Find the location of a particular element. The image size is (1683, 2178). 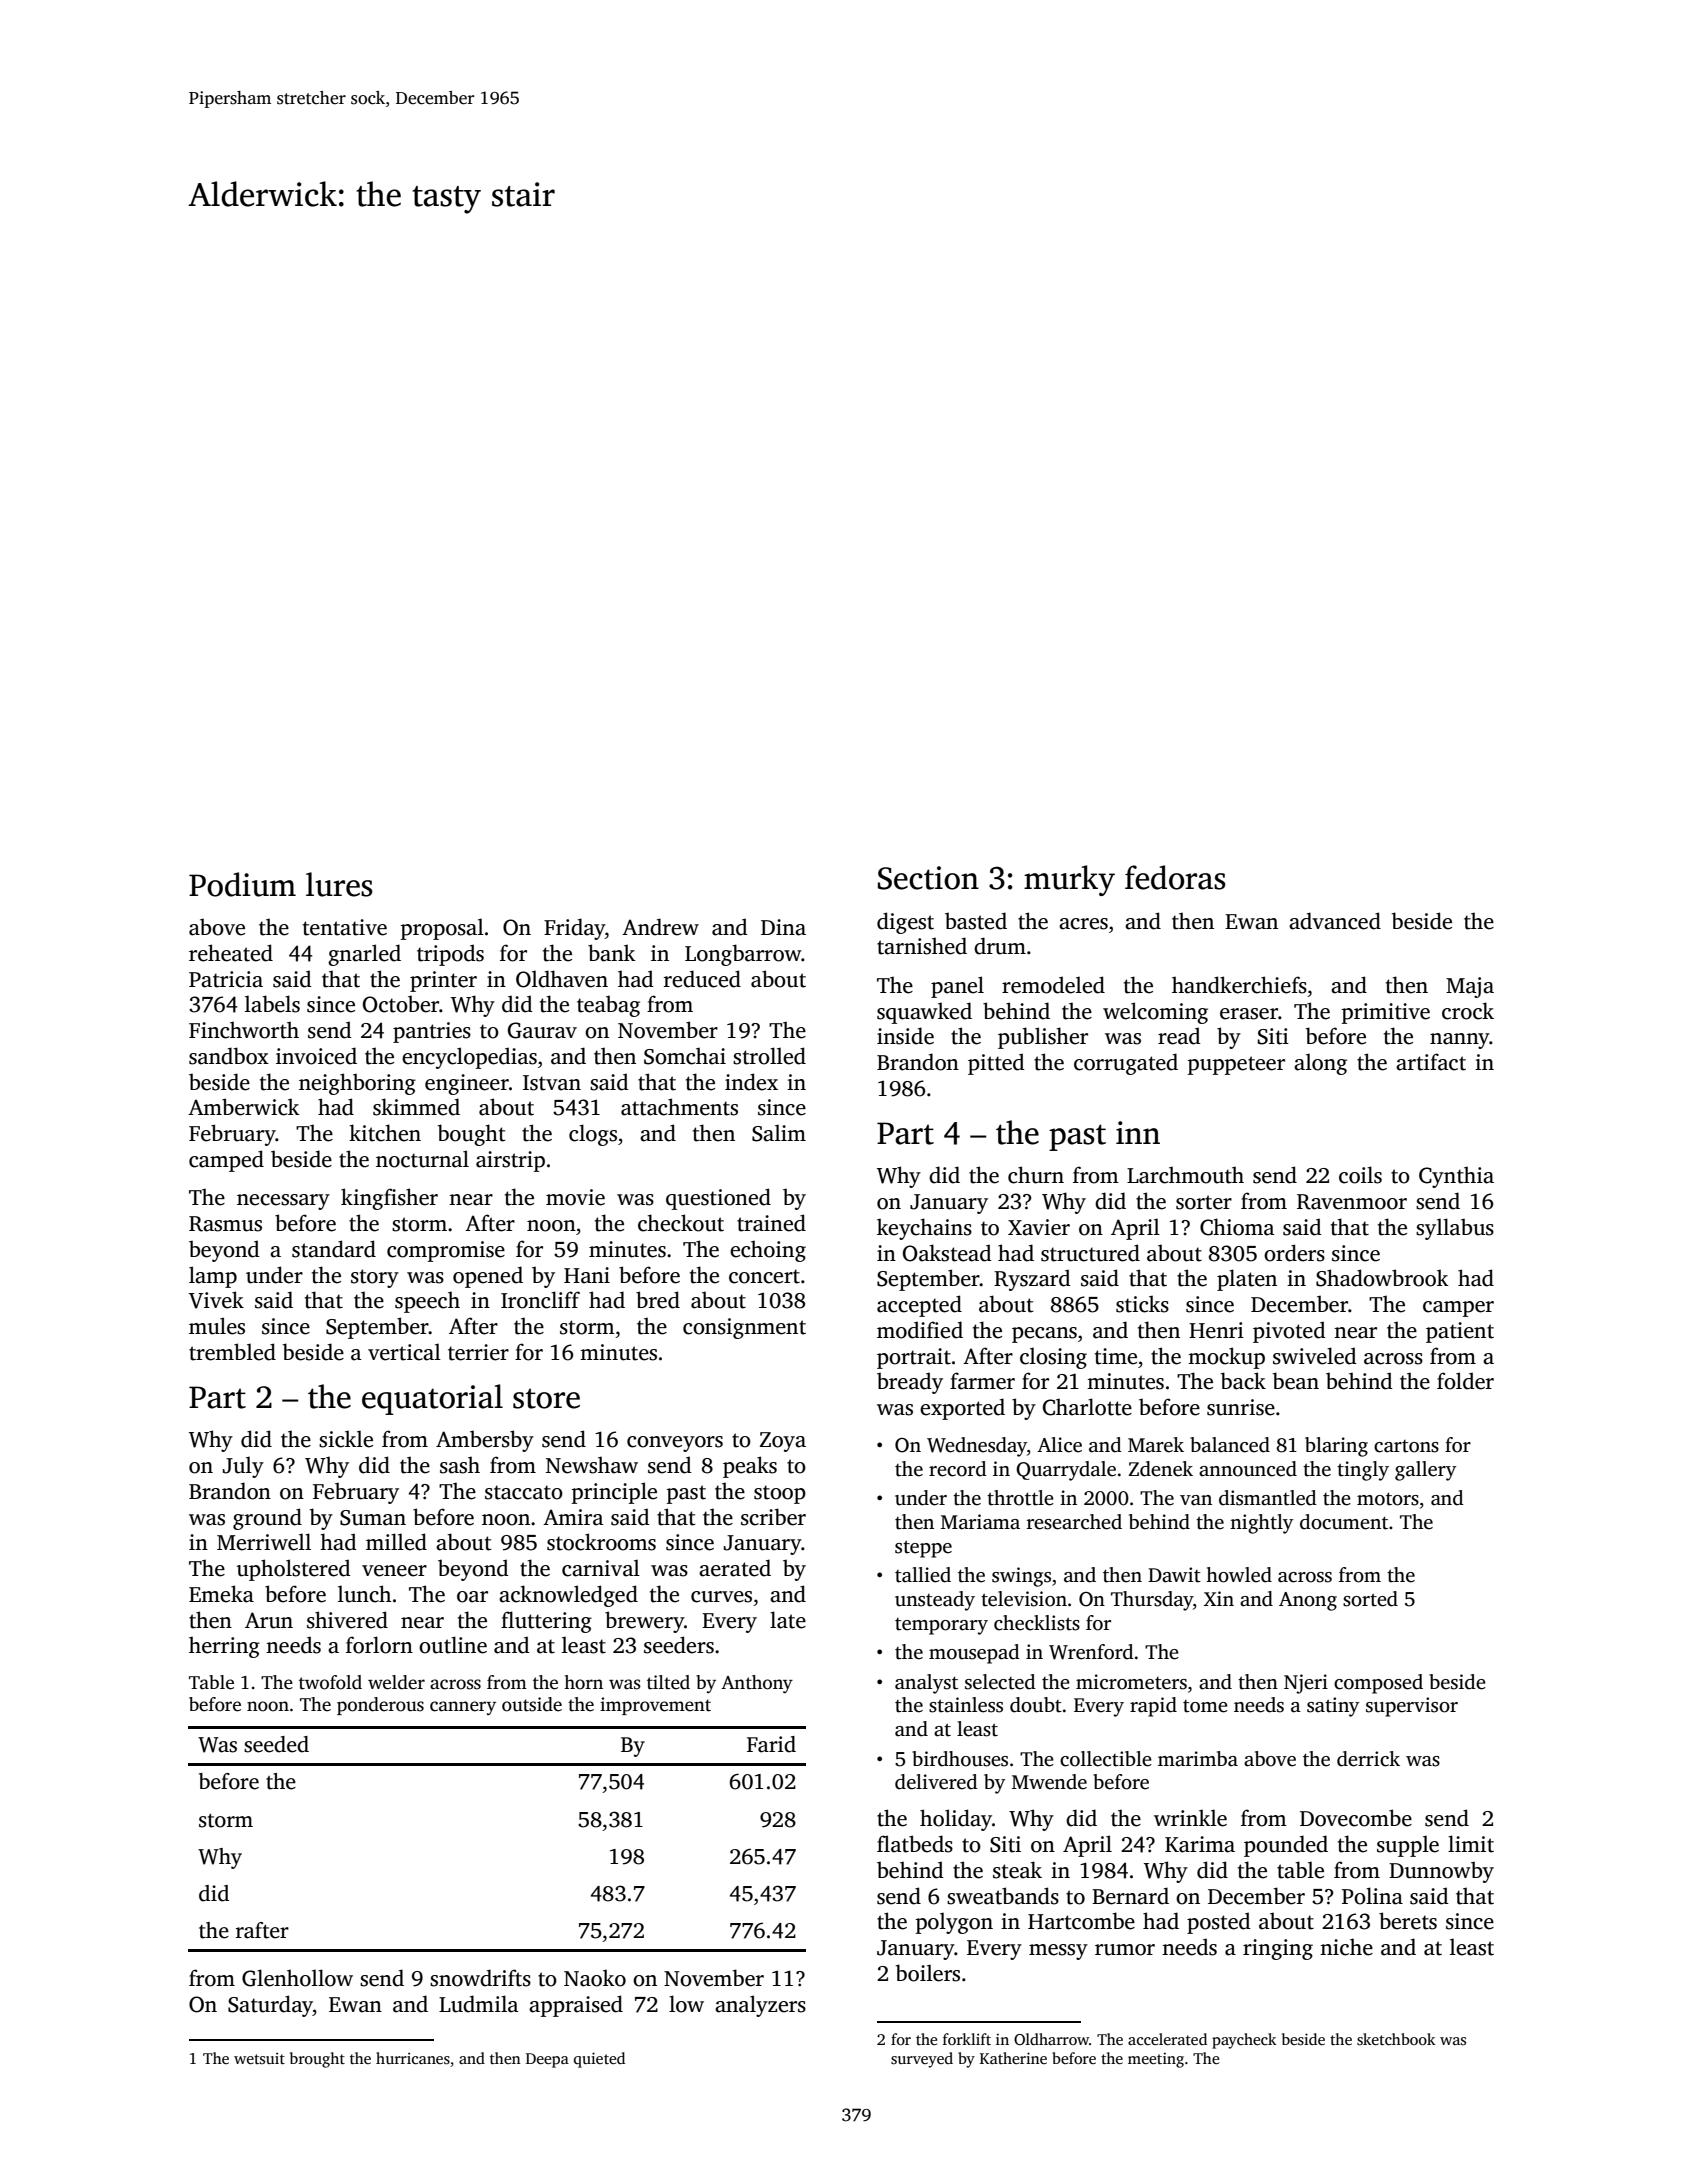

quieted is located at coordinates (599, 2060).
